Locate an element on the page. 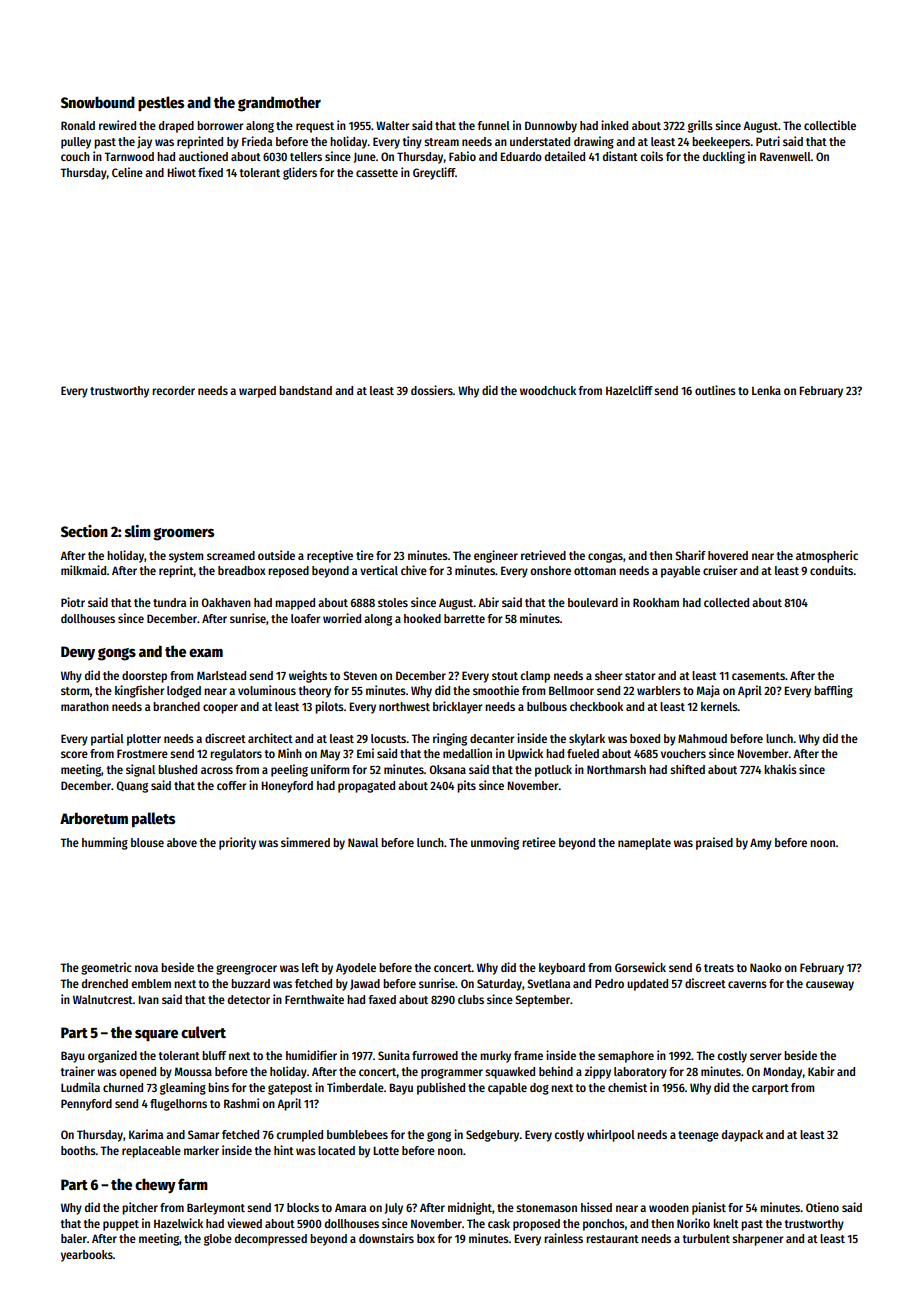 The height and width of the document is (1308, 924). Walter is located at coordinates (392, 125).
